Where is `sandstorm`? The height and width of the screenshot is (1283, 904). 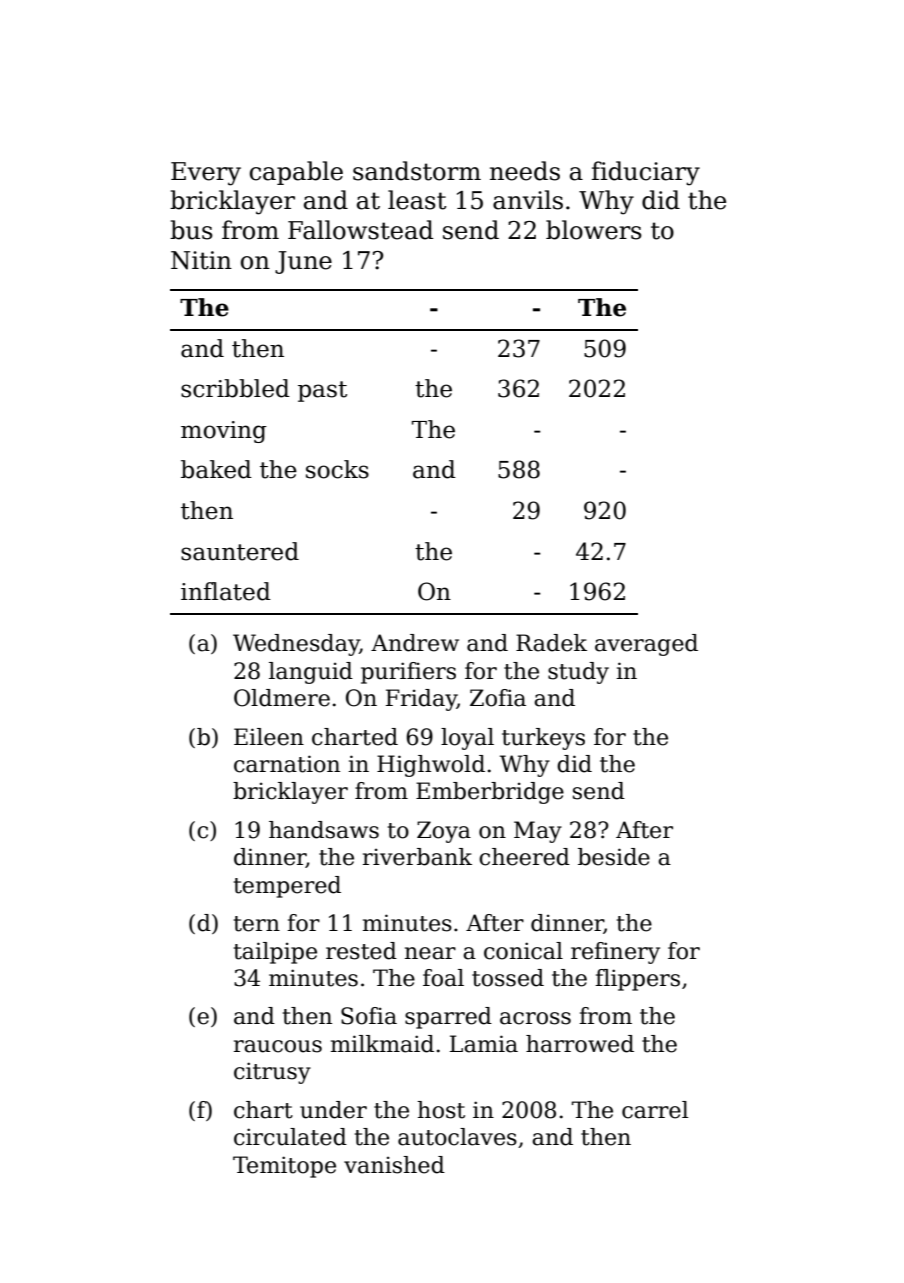
sandstorm is located at coordinates (417, 171).
